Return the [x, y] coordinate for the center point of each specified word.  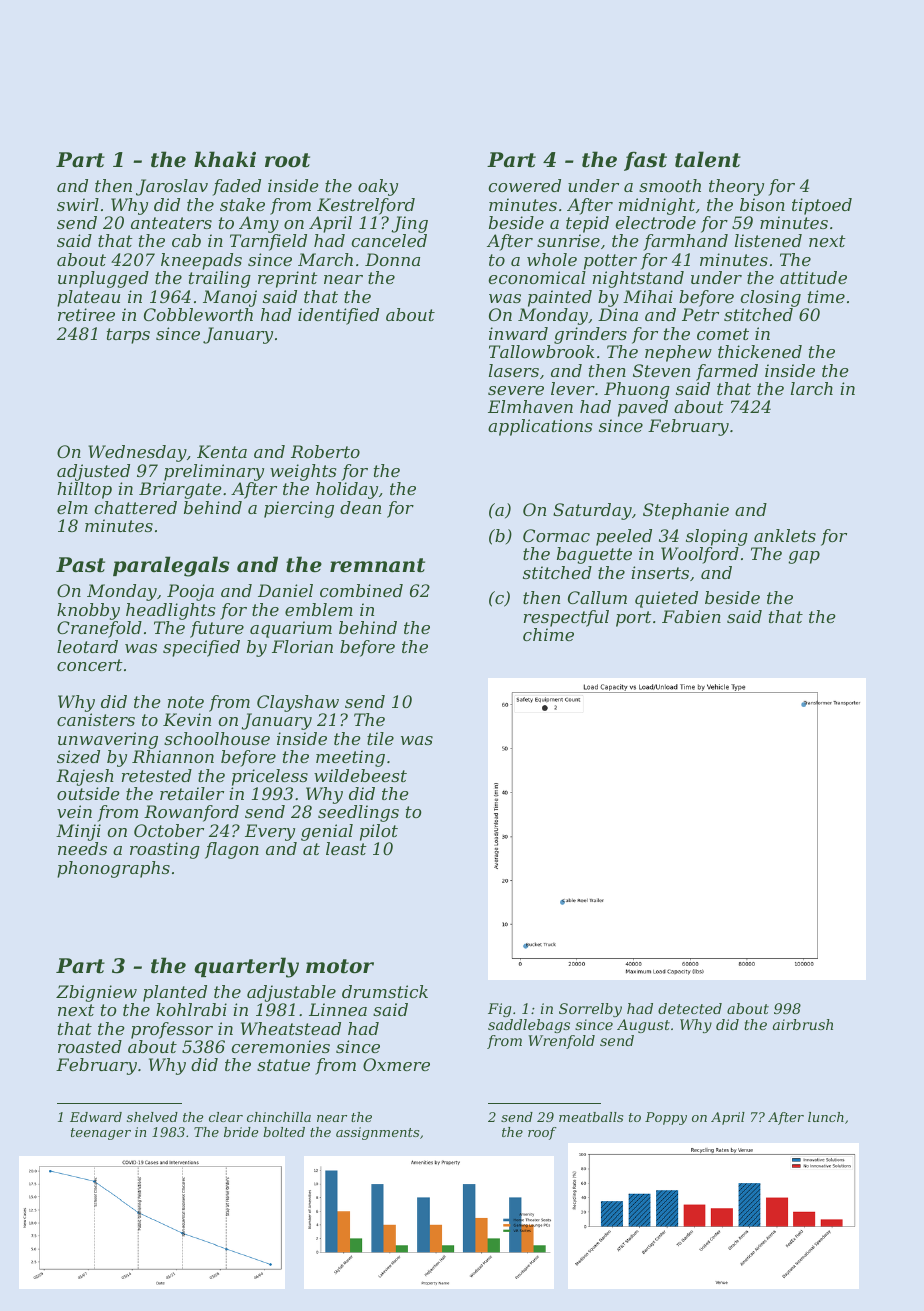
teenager [101, 1134]
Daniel [285, 590]
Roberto [325, 451]
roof [542, 1133]
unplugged [103, 279]
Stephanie [686, 511]
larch [812, 388]
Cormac [556, 535]
